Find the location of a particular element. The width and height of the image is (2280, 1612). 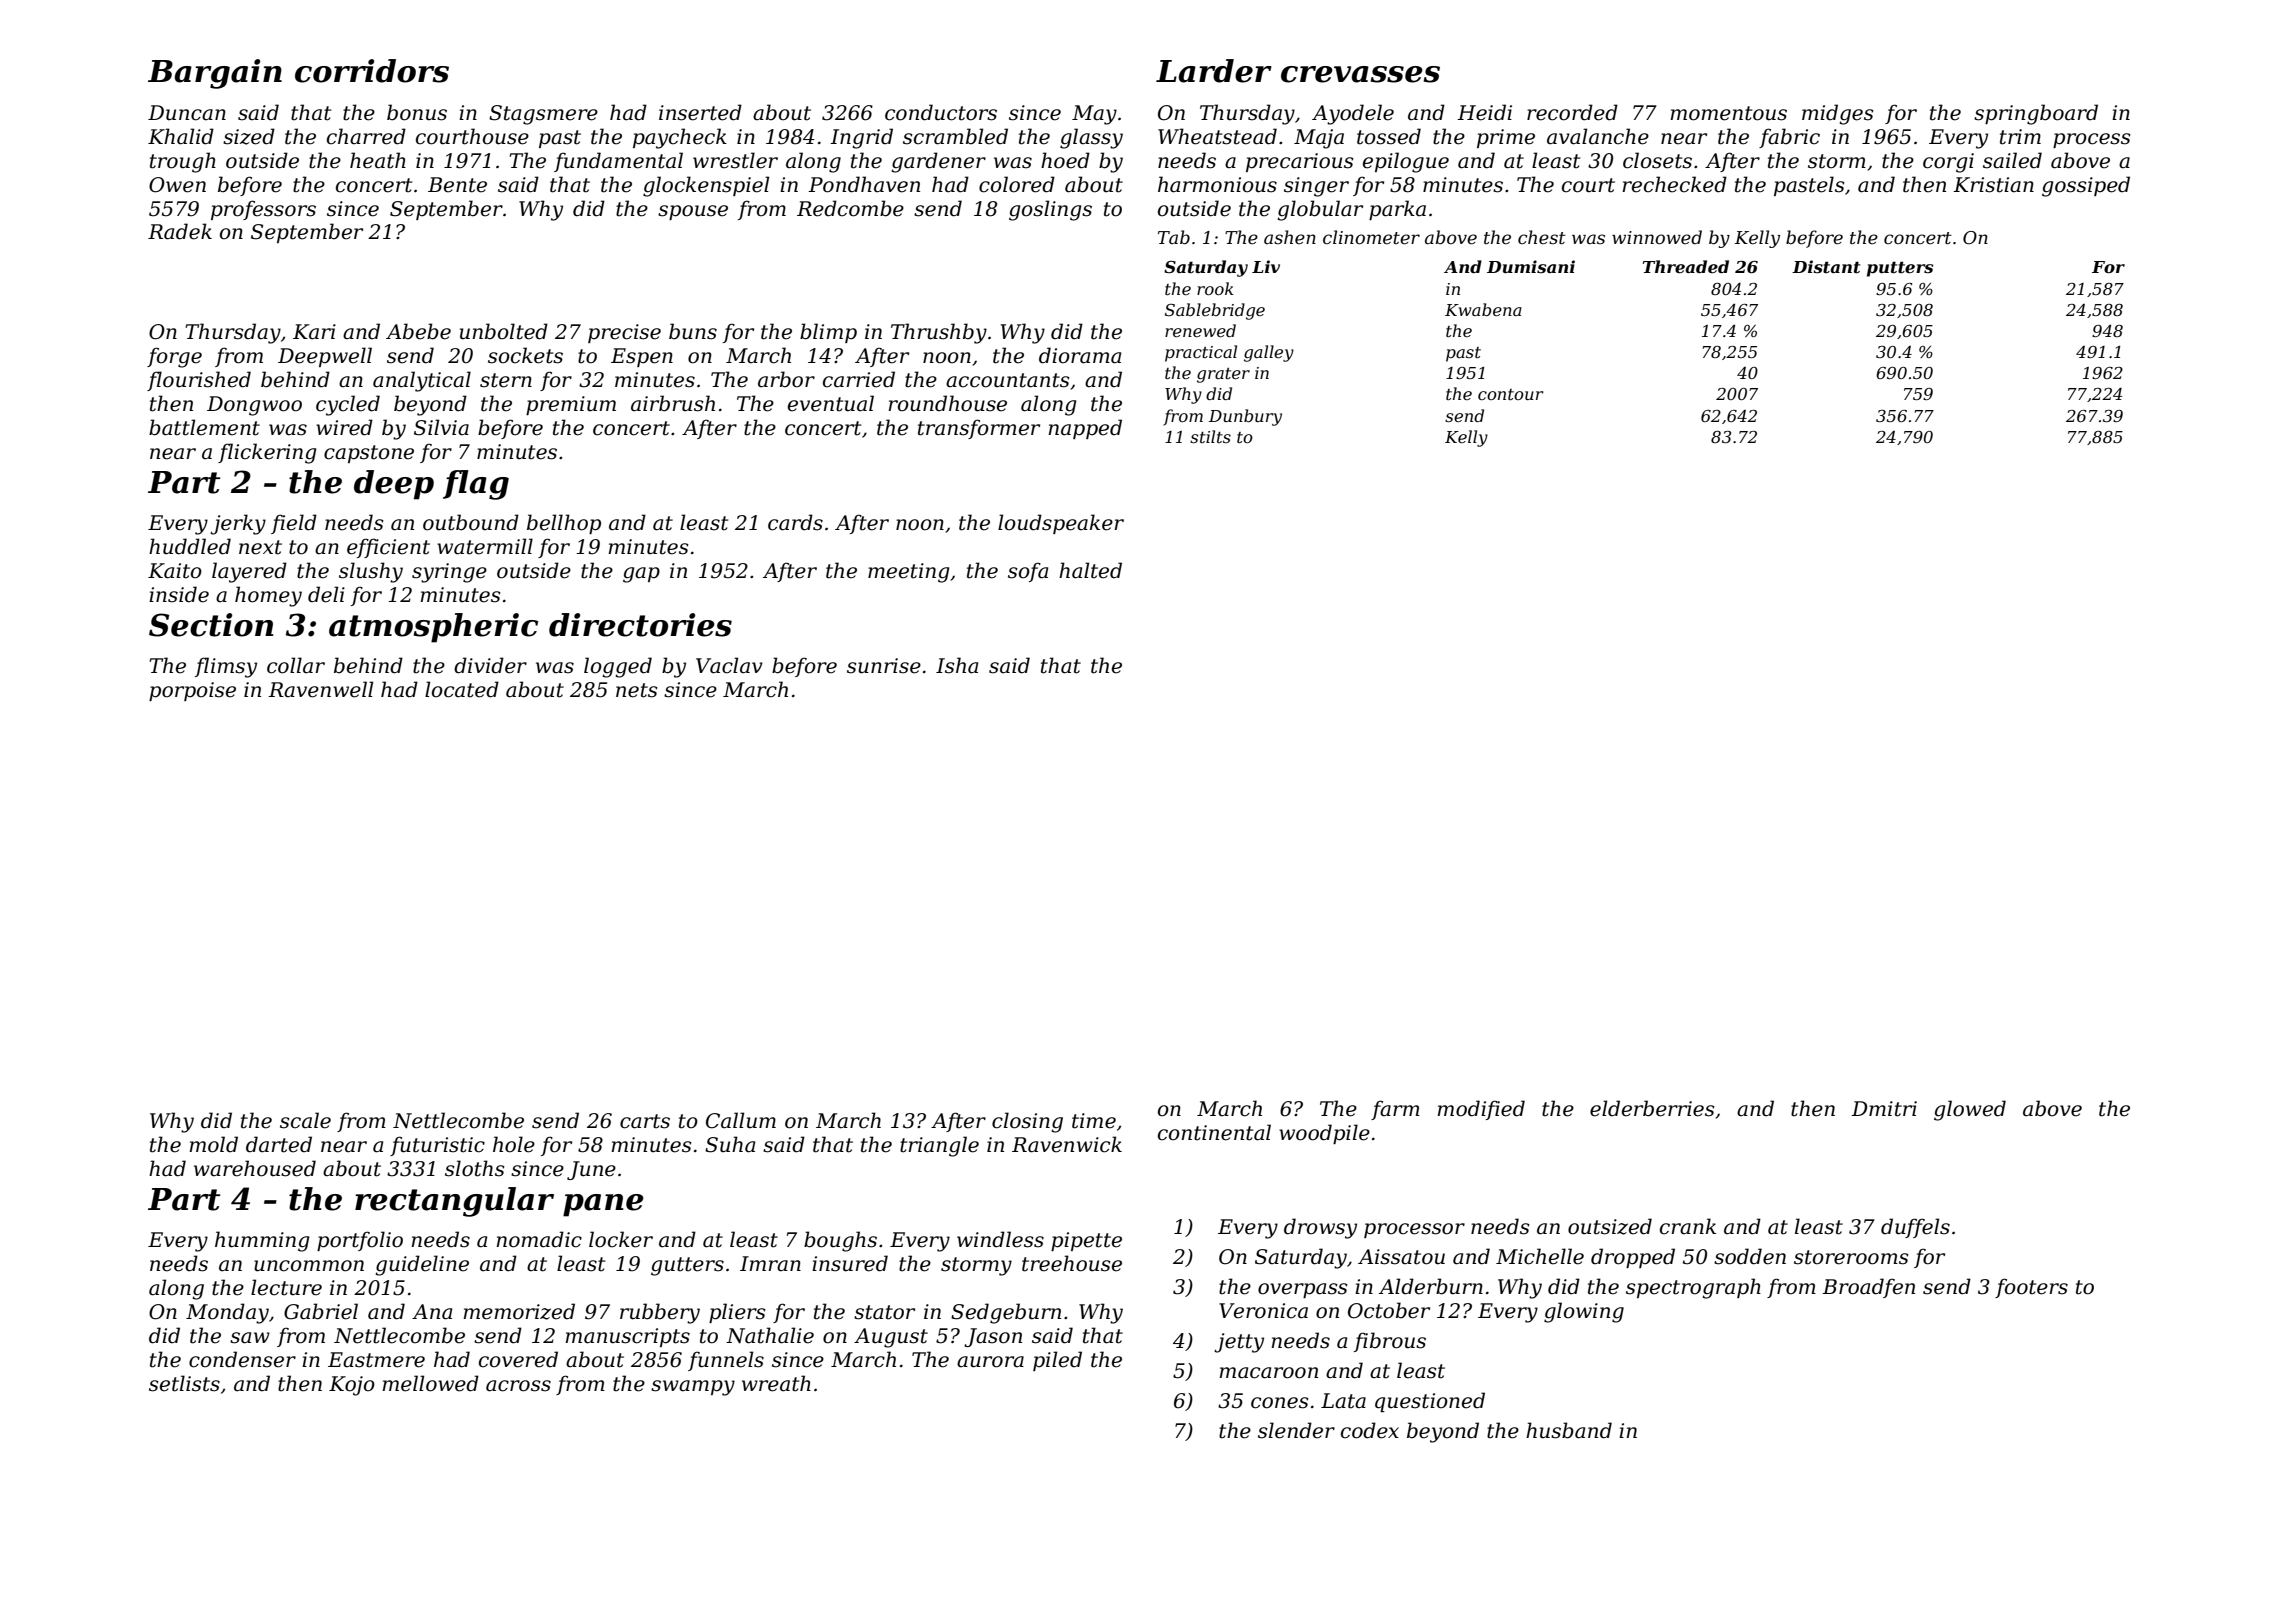

loudspeaker is located at coordinates (1061, 524).
